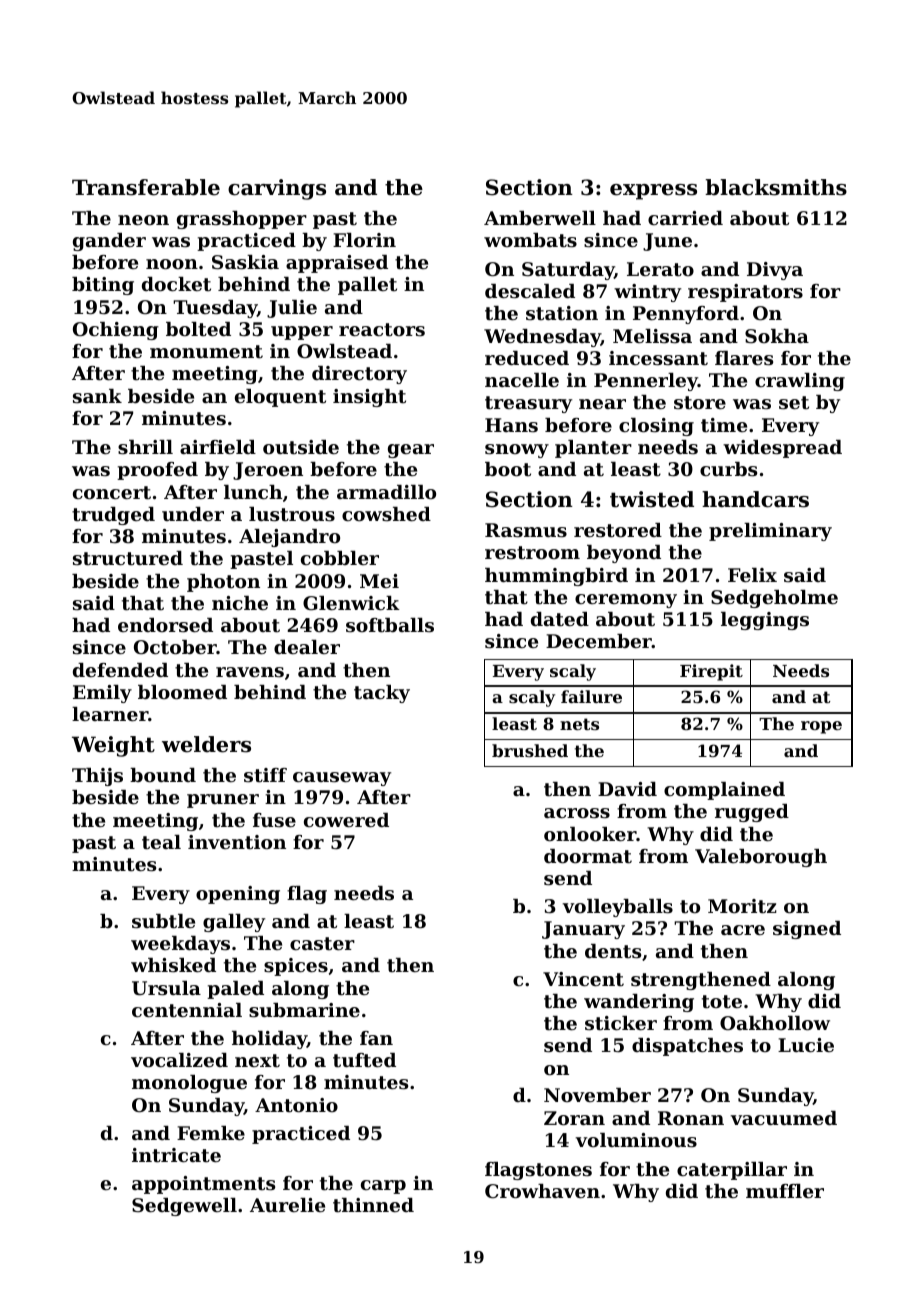 This document has height=1311, width=924. What do you see at coordinates (292, 514) in the document?
I see `lustrous` at bounding box center [292, 514].
